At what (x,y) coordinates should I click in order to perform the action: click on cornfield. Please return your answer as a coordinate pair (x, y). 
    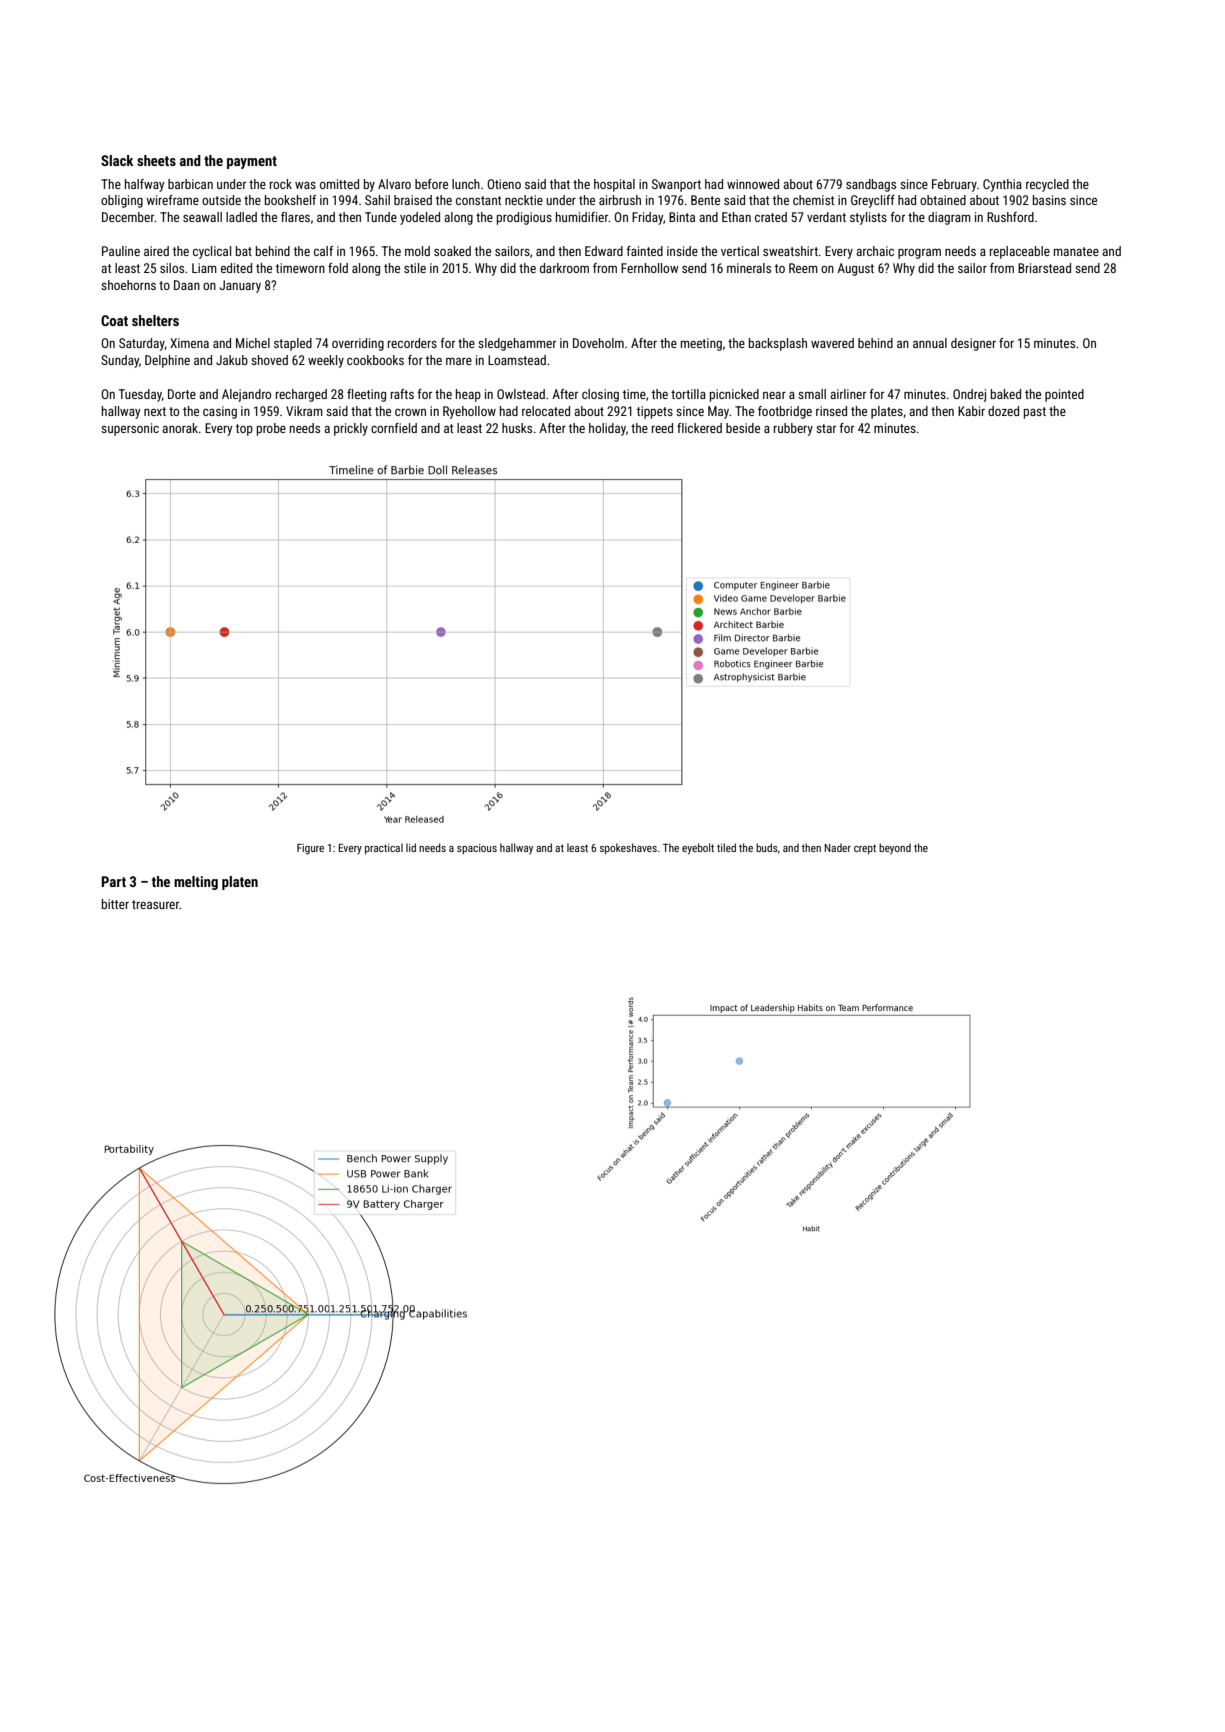
    Looking at the image, I should click on (394, 428).
